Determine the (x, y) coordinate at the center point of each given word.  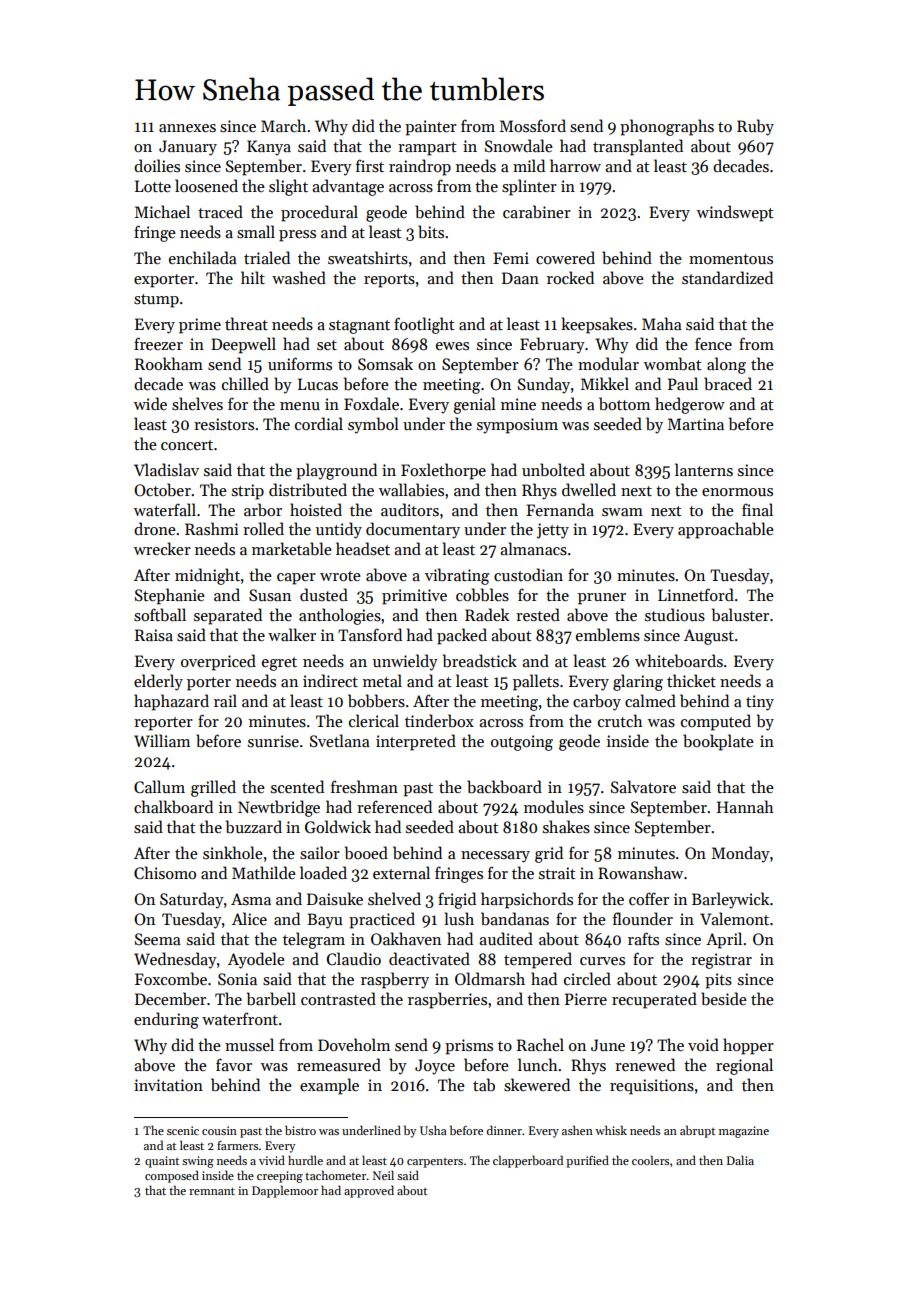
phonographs (667, 127)
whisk (611, 1130)
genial (474, 405)
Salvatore (643, 786)
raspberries (447, 1000)
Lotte (153, 186)
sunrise (273, 741)
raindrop (420, 167)
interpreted (416, 742)
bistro (300, 1130)
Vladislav (166, 469)
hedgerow (690, 405)
